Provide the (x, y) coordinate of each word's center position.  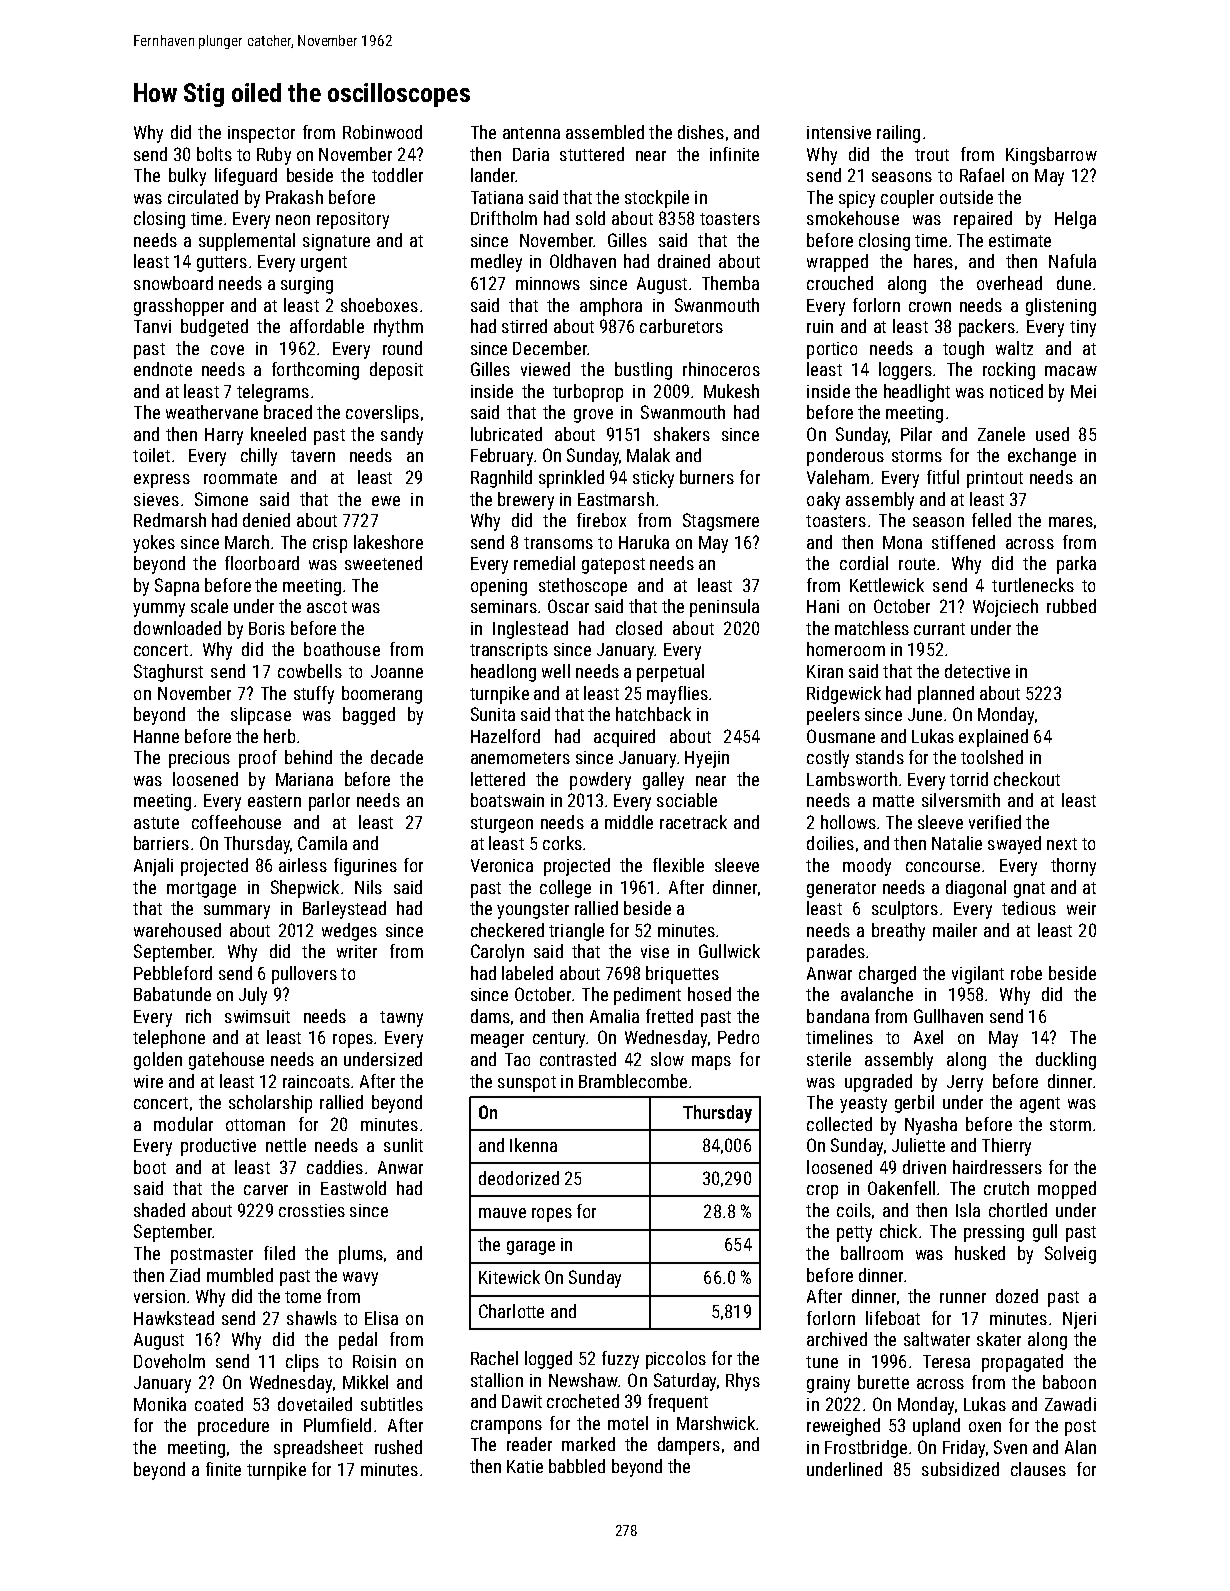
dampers (689, 1446)
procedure (233, 1427)
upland (936, 1427)
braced (288, 412)
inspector (261, 134)
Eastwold (353, 1188)
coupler (907, 199)
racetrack (693, 822)
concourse (943, 867)
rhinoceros (721, 369)
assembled (605, 132)
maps (711, 1063)
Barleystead (344, 910)
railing (898, 134)
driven (924, 1167)
